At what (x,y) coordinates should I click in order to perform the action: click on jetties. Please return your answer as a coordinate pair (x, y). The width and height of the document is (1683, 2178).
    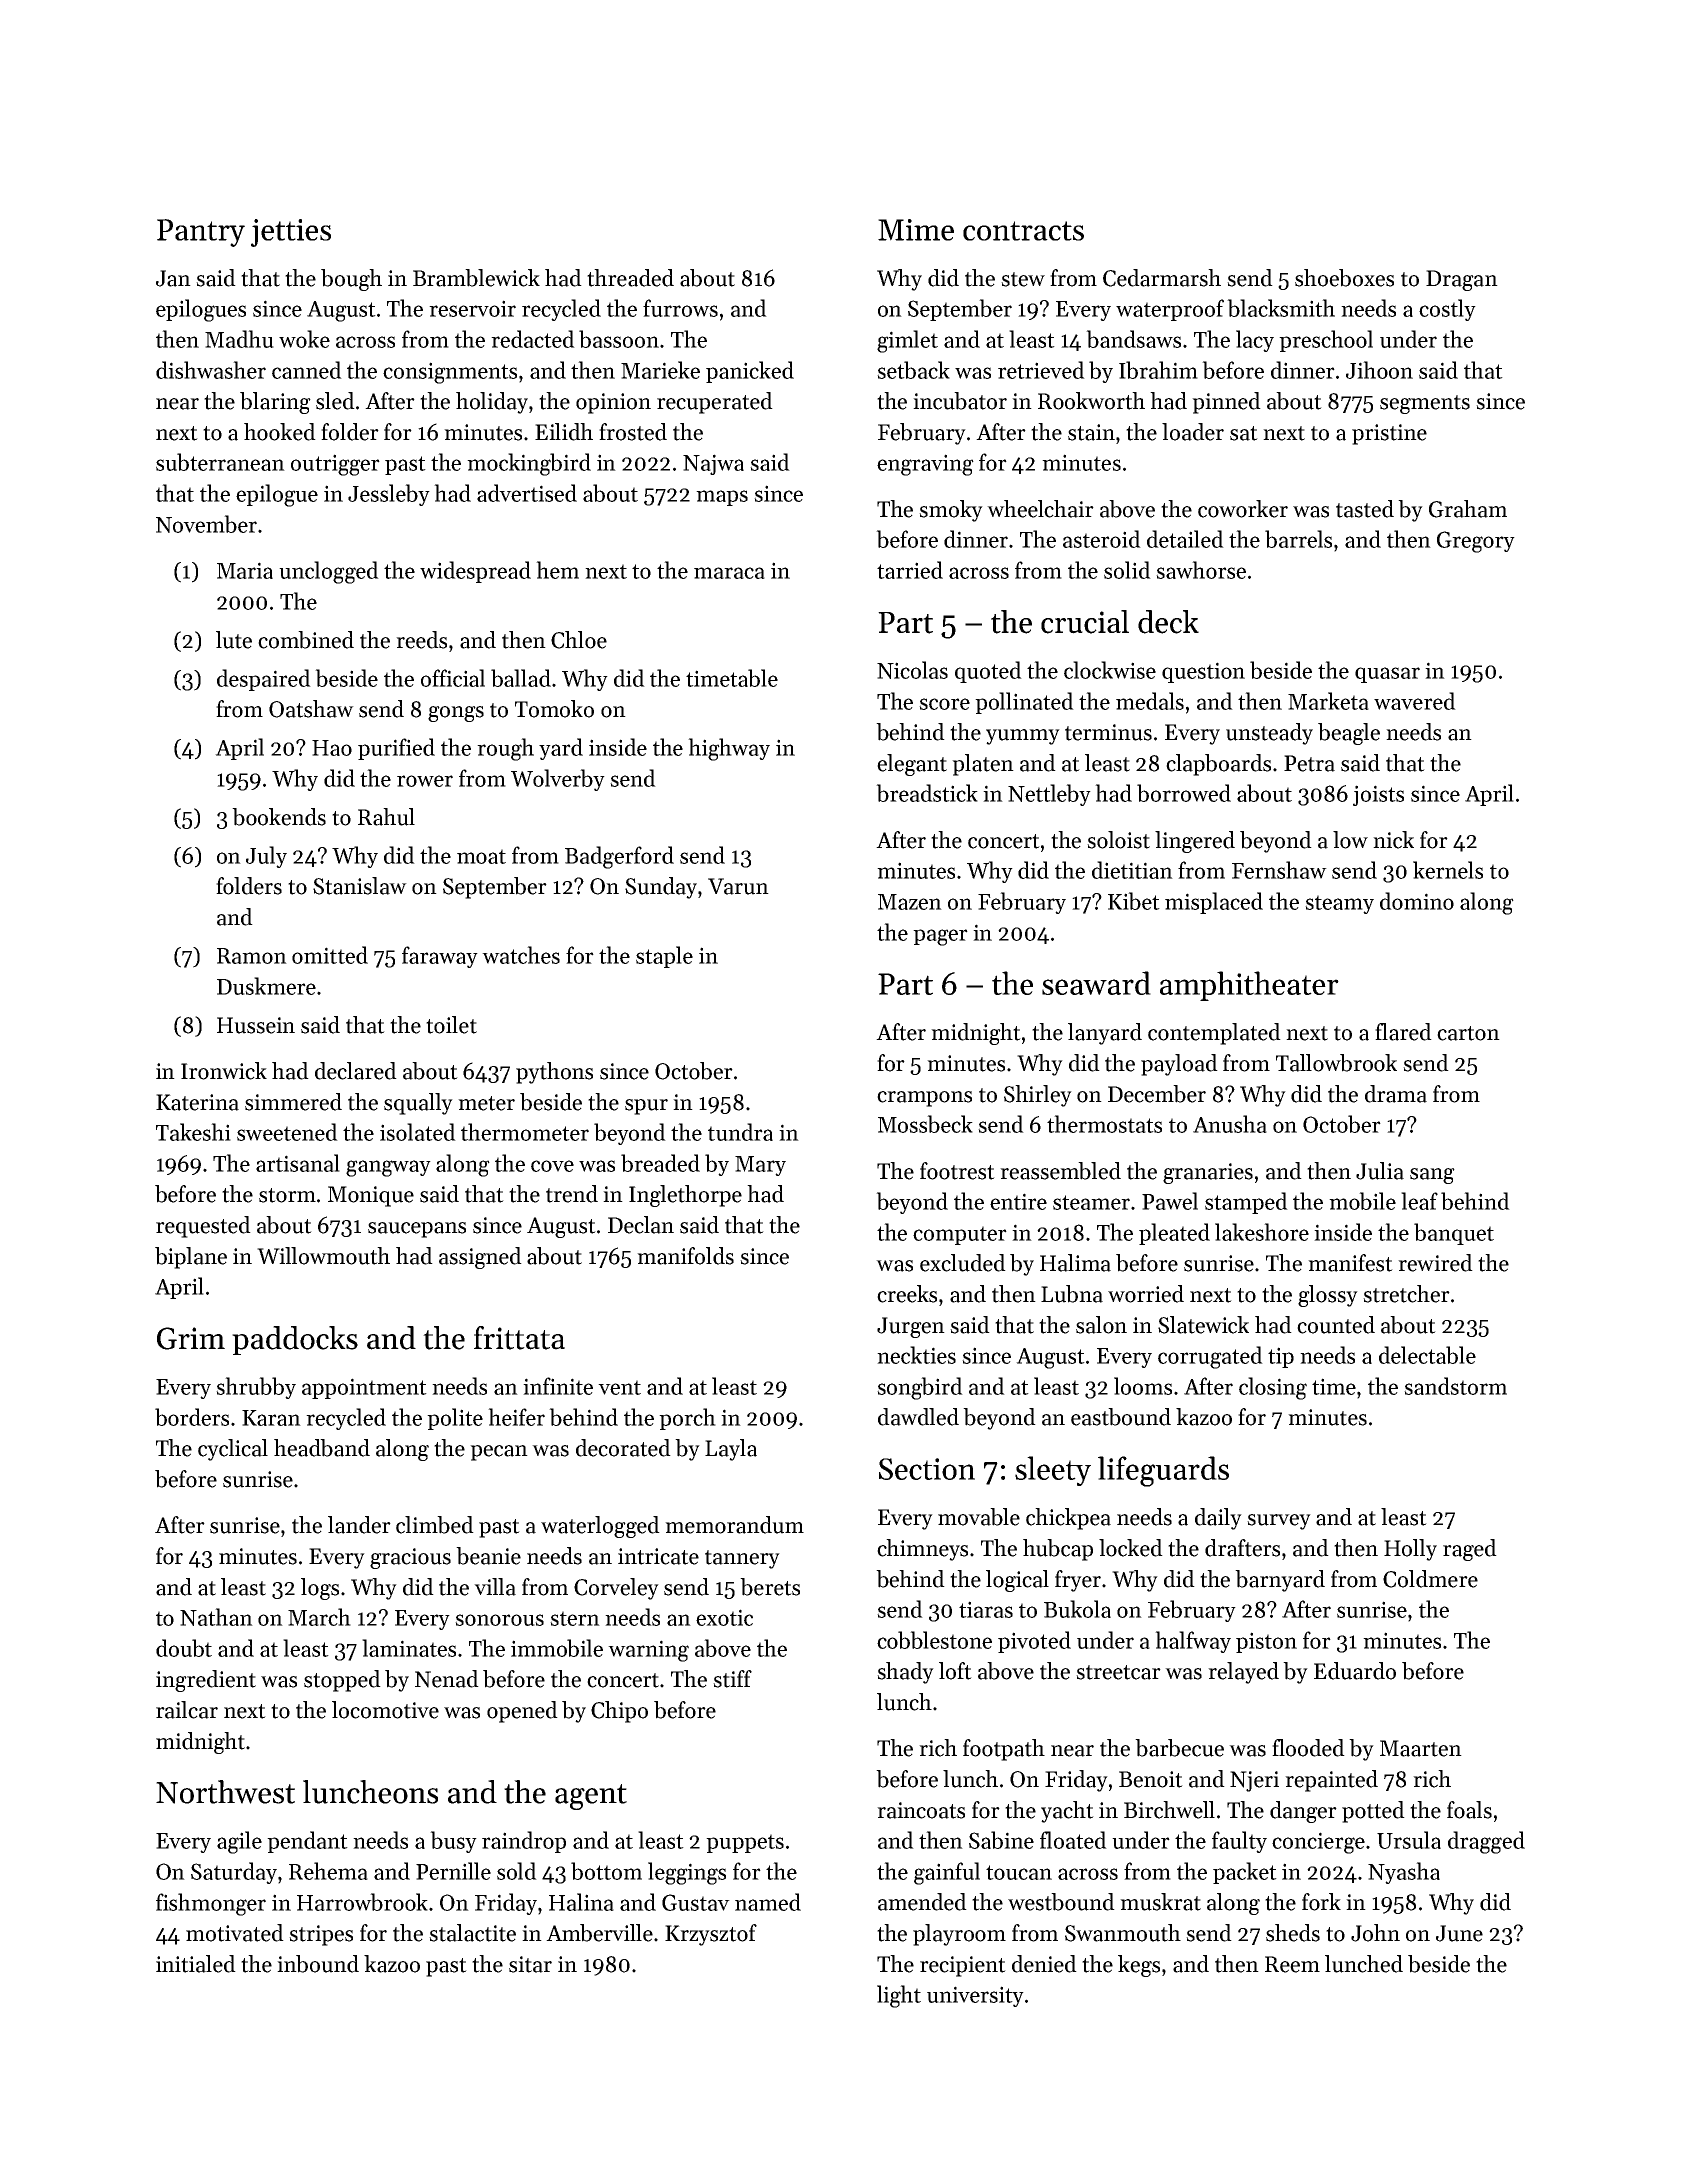
    Looking at the image, I should click on (291, 233).
